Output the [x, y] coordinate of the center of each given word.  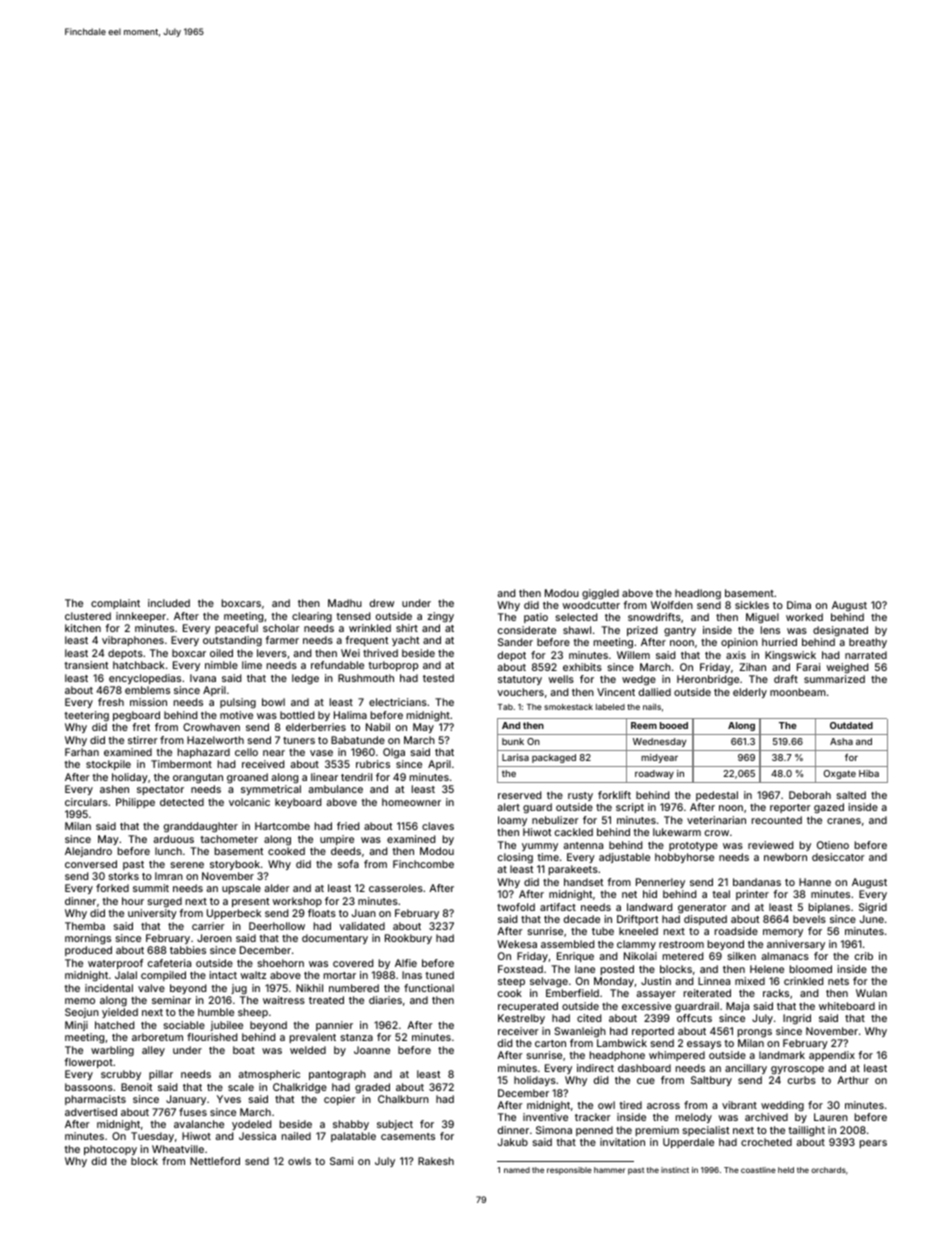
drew [382, 603]
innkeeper [141, 617]
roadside [736, 931]
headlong [698, 594]
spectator [160, 790]
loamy [512, 821]
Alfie [406, 963]
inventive [545, 1117]
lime [252, 665]
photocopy [110, 1150]
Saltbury [711, 1081]
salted [851, 795]
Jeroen [214, 938]
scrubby [121, 1075]
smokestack [568, 707]
